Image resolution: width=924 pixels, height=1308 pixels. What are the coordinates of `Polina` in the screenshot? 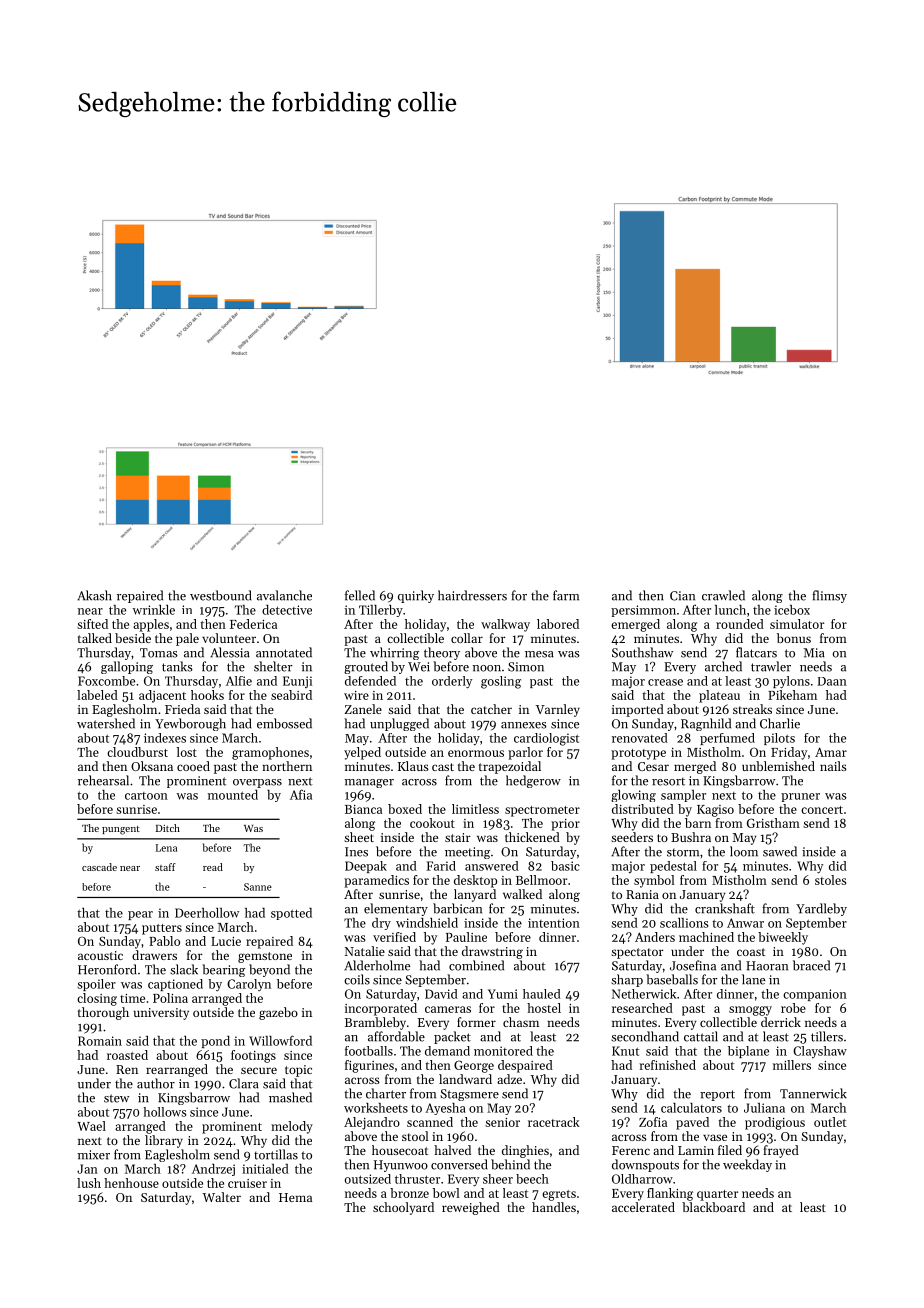 It's located at (170, 998).
